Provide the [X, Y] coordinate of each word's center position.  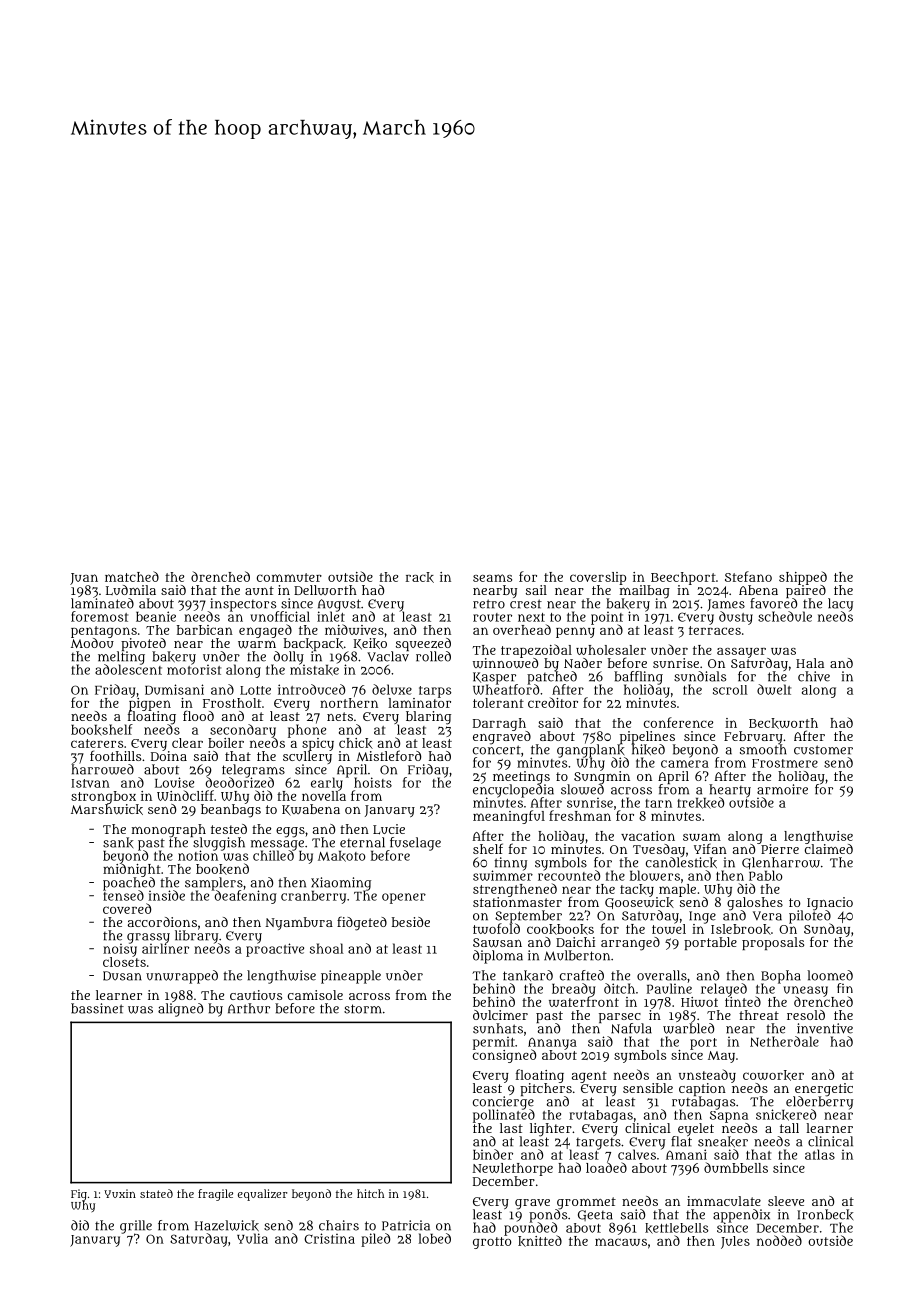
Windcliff [185, 795]
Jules [735, 1242]
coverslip [598, 578]
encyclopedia [513, 790]
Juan [84, 579]
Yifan [710, 848]
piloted [810, 916]
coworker [773, 1075]
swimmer [503, 875]
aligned [180, 1010]
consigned [504, 1056]
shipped [803, 578]
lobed [435, 1238]
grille [136, 1227]
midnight [132, 870]
